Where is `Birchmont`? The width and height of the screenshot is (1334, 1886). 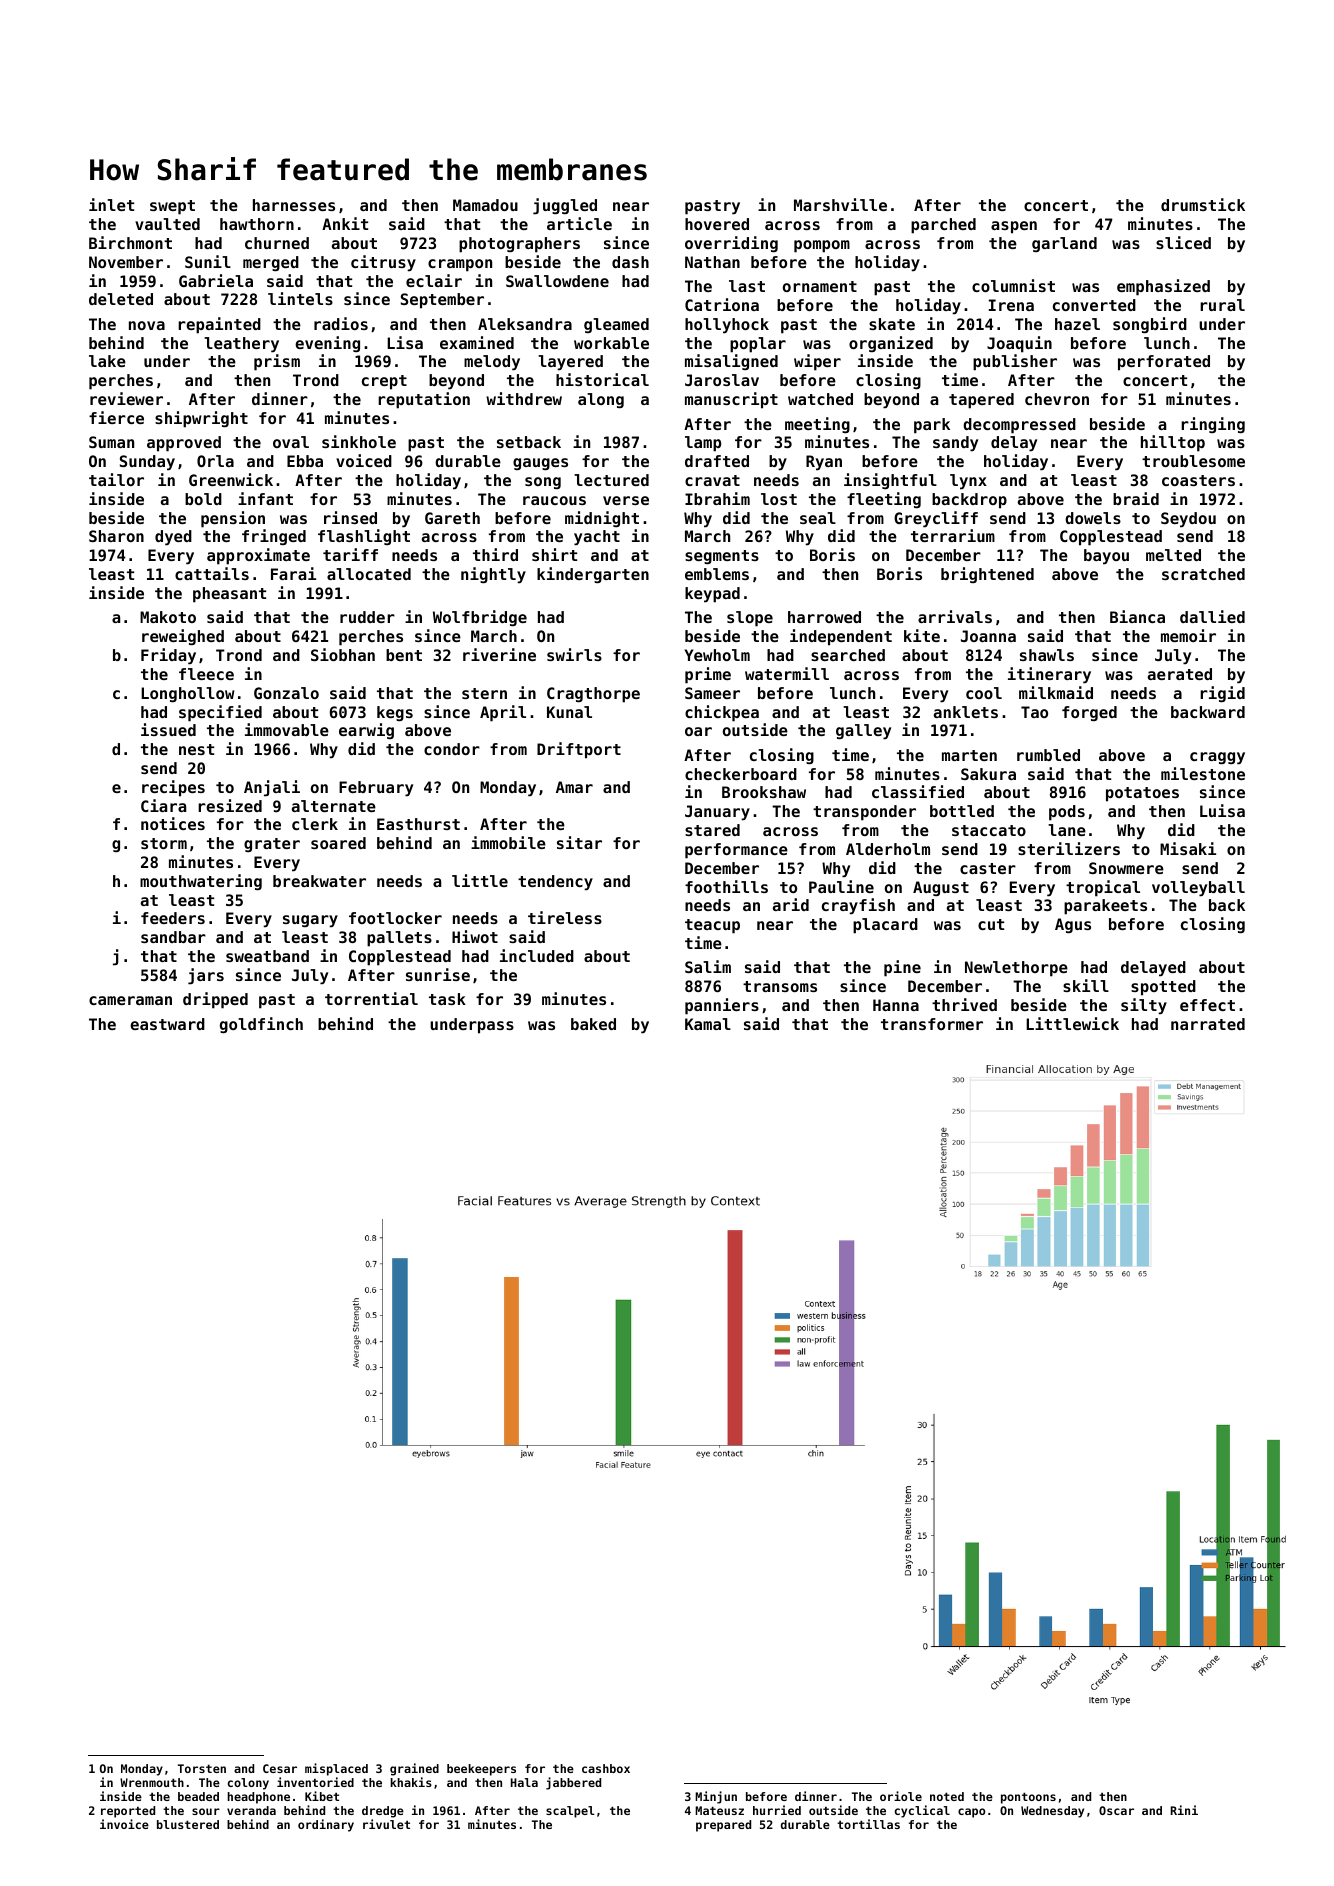 Birchmont is located at coordinates (130, 242).
